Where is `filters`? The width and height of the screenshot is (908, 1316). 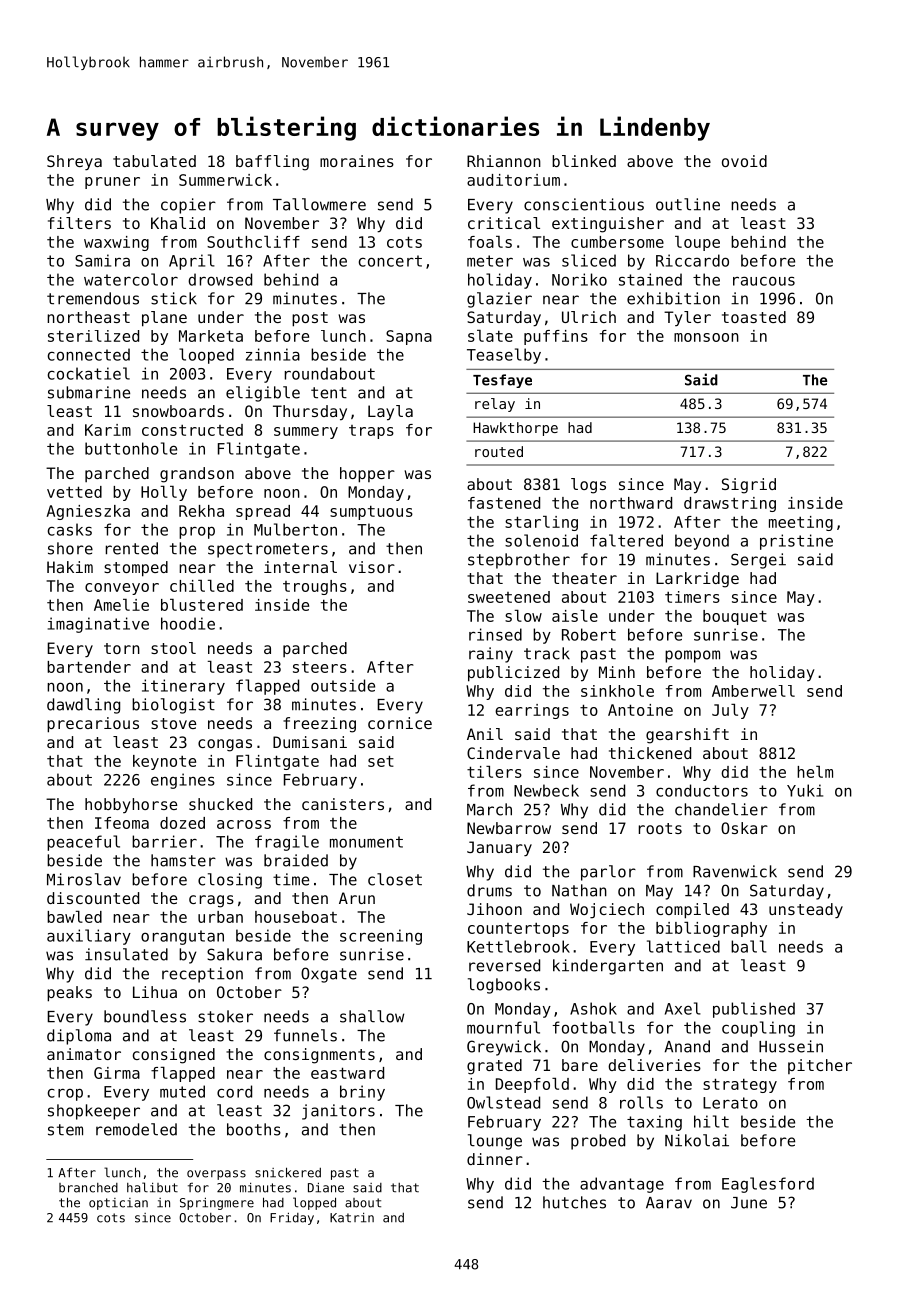
filters is located at coordinates (79, 223).
